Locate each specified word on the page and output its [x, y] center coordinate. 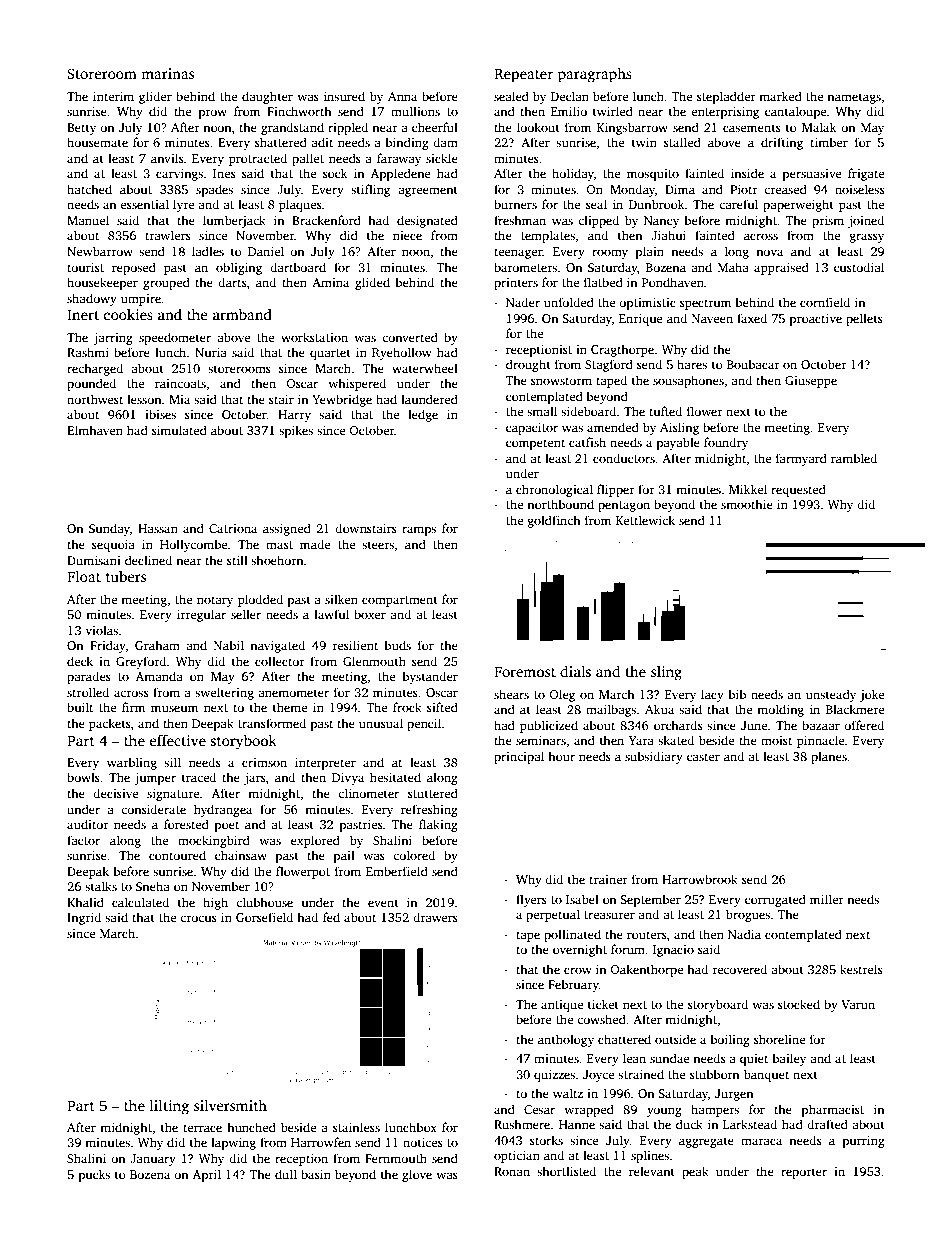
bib [737, 694]
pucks [94, 1175]
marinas [167, 73]
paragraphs [595, 75]
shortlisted [566, 1171]
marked [780, 96]
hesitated [395, 777]
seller [246, 614]
